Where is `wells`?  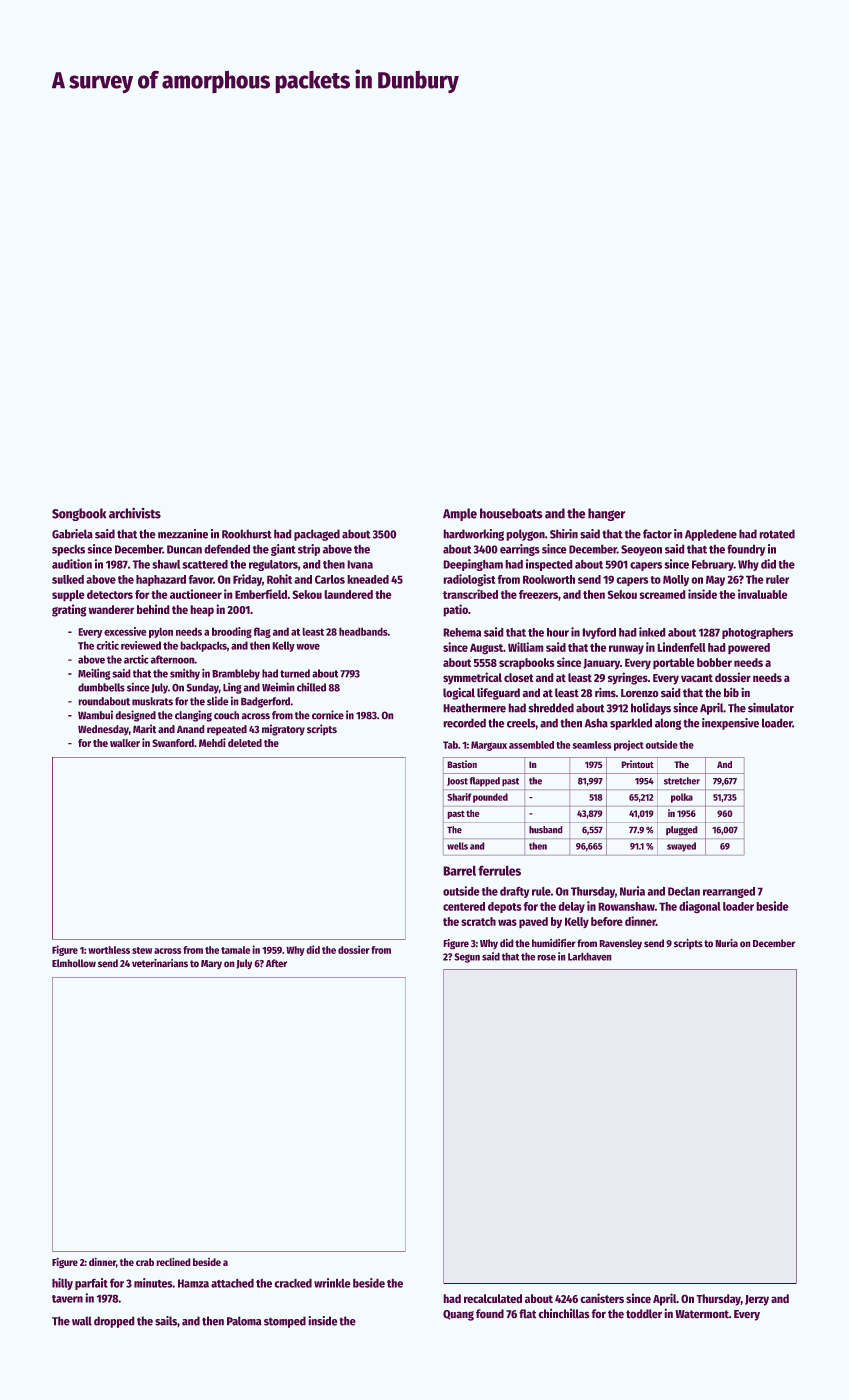 wells is located at coordinates (457, 846).
